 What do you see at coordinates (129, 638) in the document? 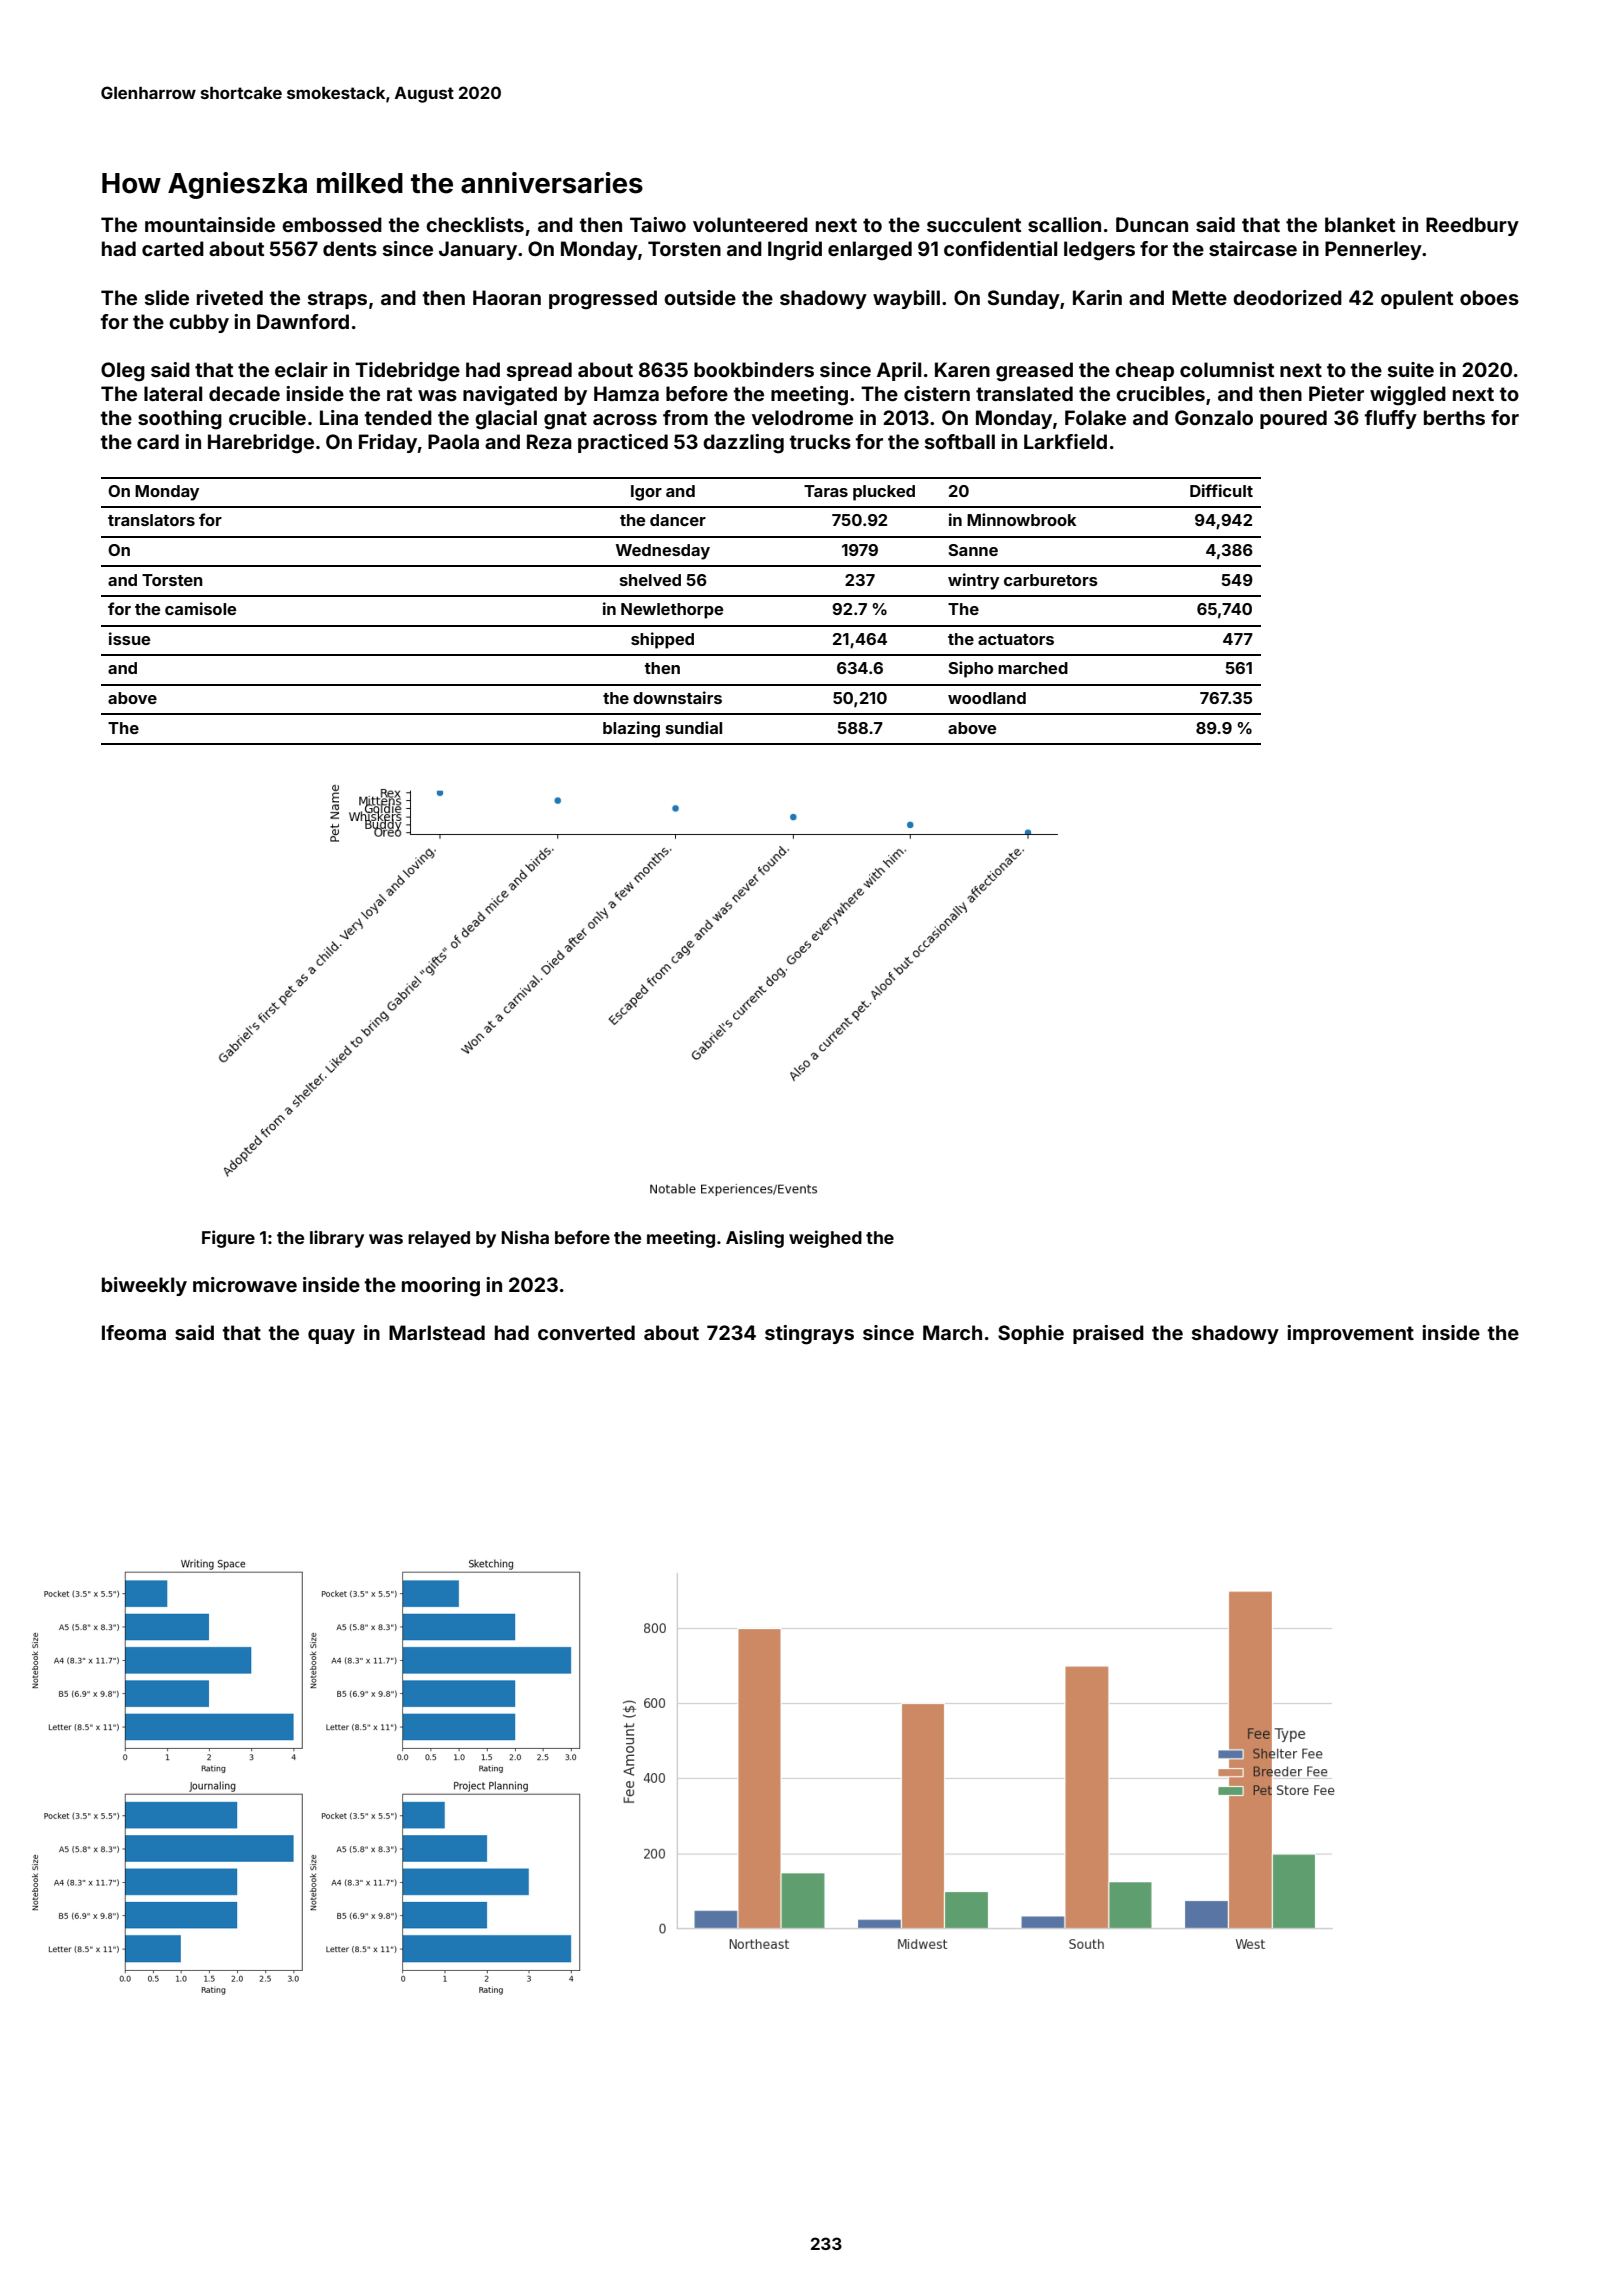
I see `issue` at bounding box center [129, 638].
